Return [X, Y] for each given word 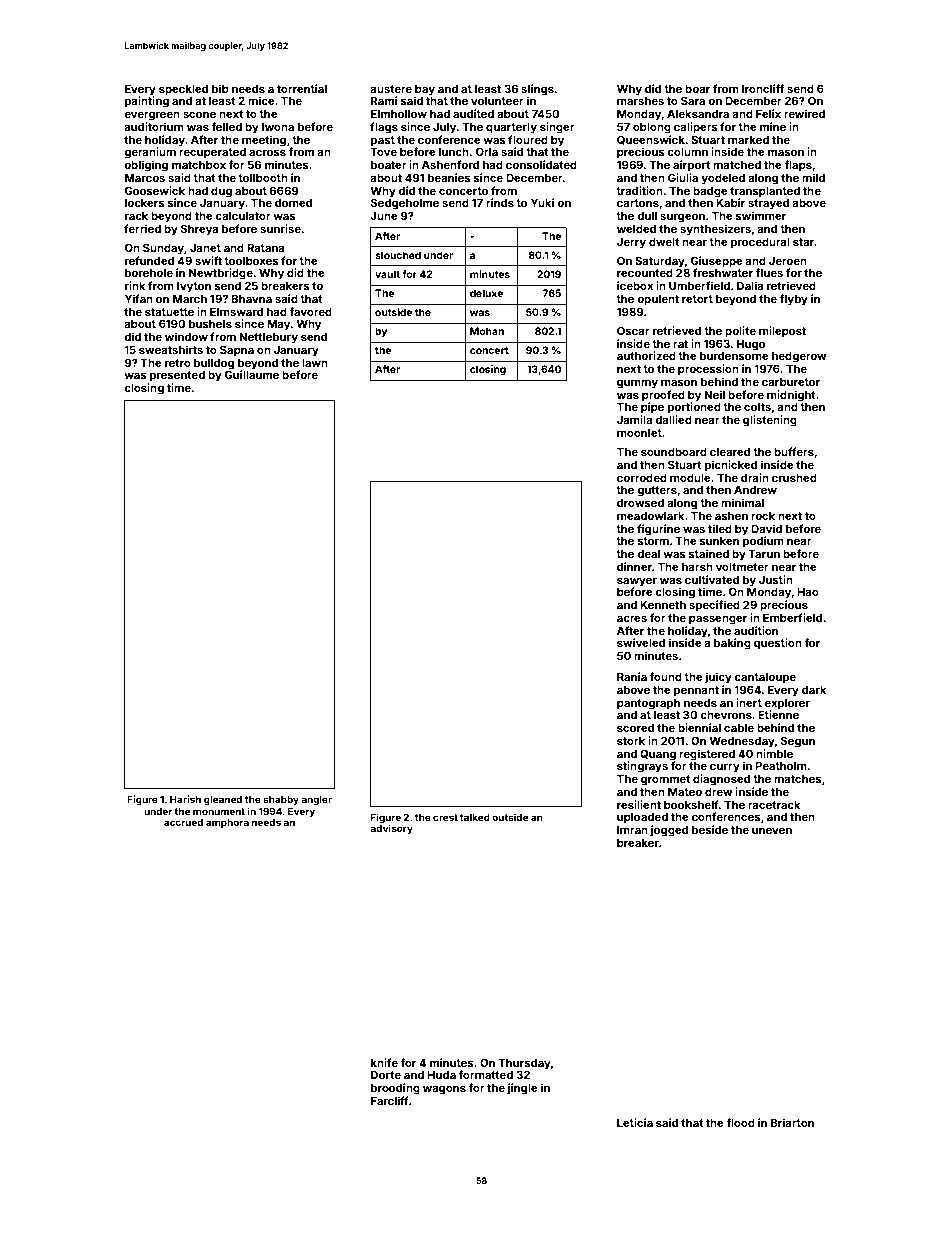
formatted [485, 1074]
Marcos [145, 178]
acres [632, 619]
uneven [772, 831]
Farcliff [390, 1100]
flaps [798, 166]
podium [763, 542]
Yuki [542, 202]
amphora [227, 823]
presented [177, 376]
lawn [315, 363]
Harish [185, 799]
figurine [658, 530]
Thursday [524, 1064]
